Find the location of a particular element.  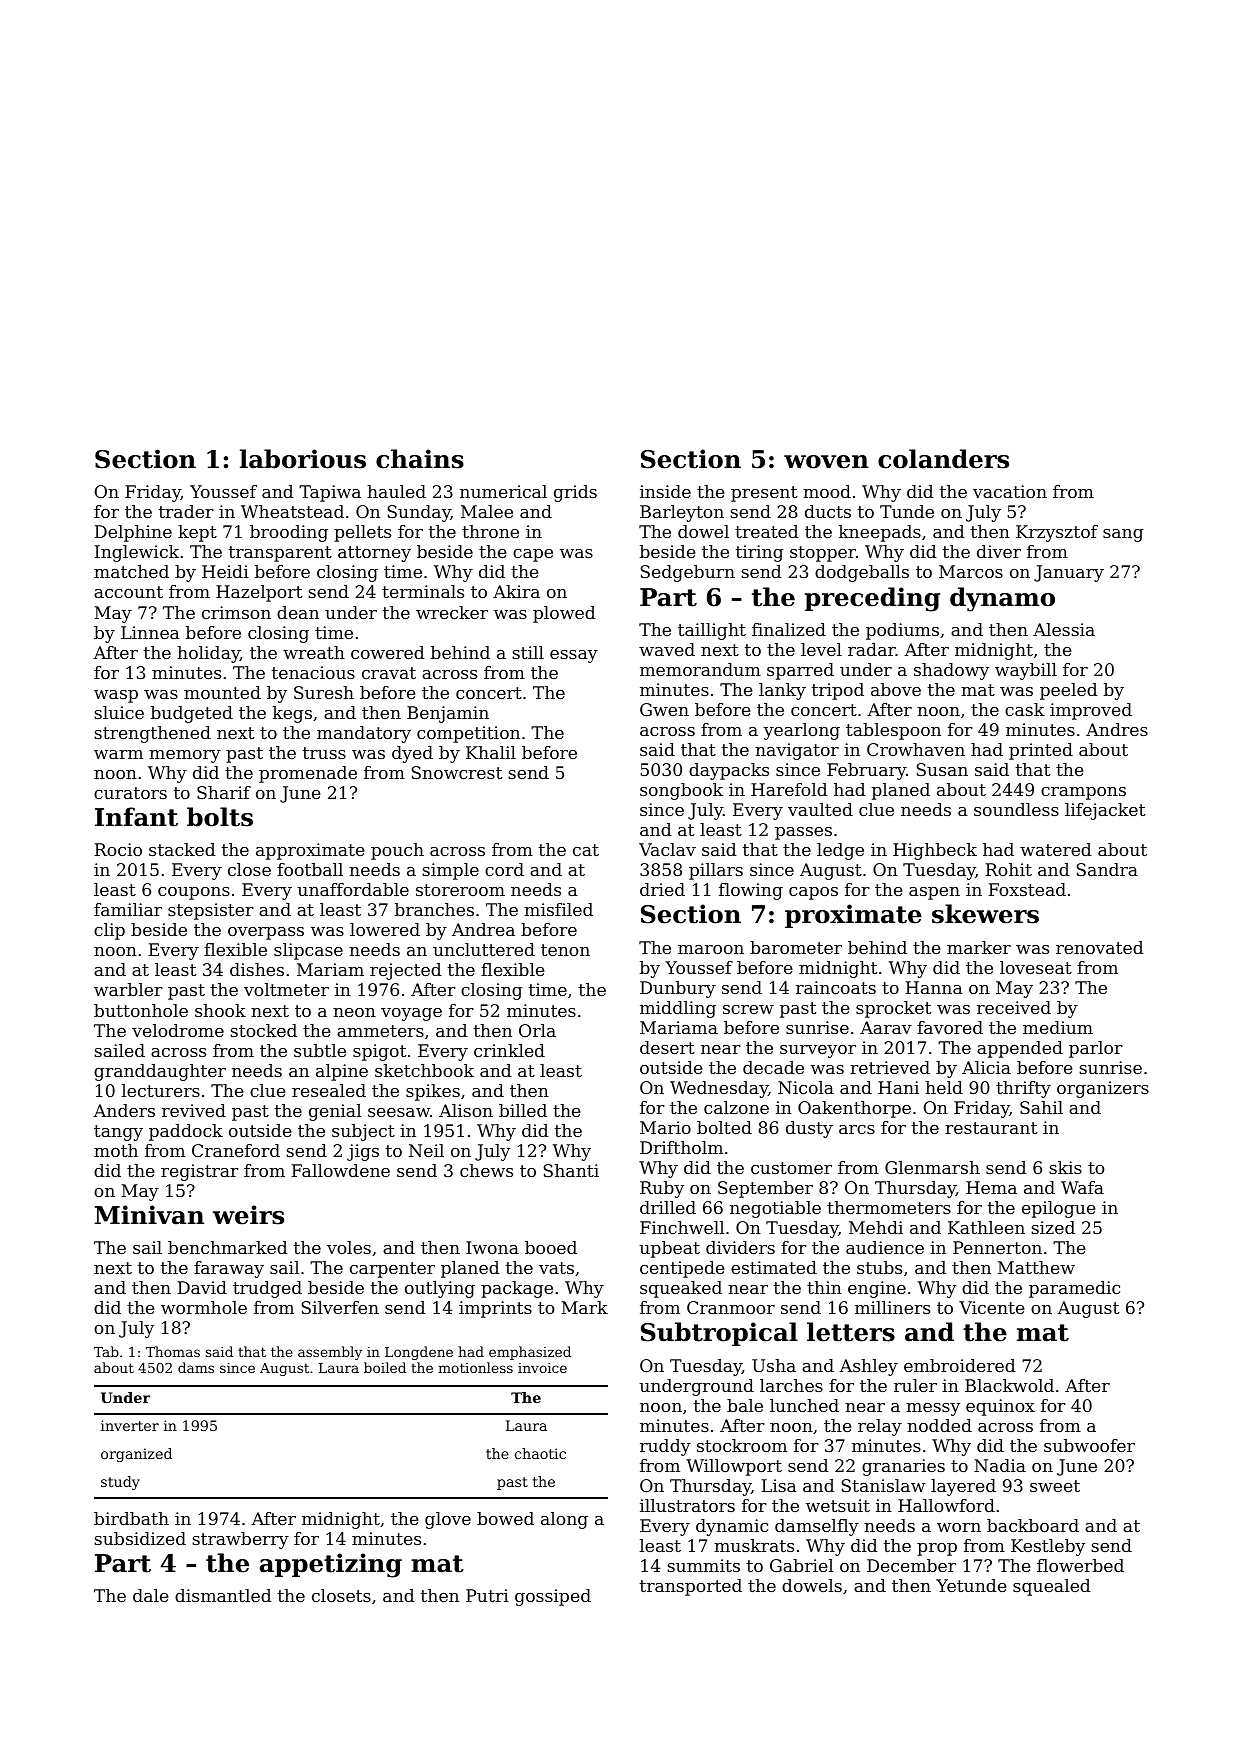

preceding is located at coordinates (872, 599).
